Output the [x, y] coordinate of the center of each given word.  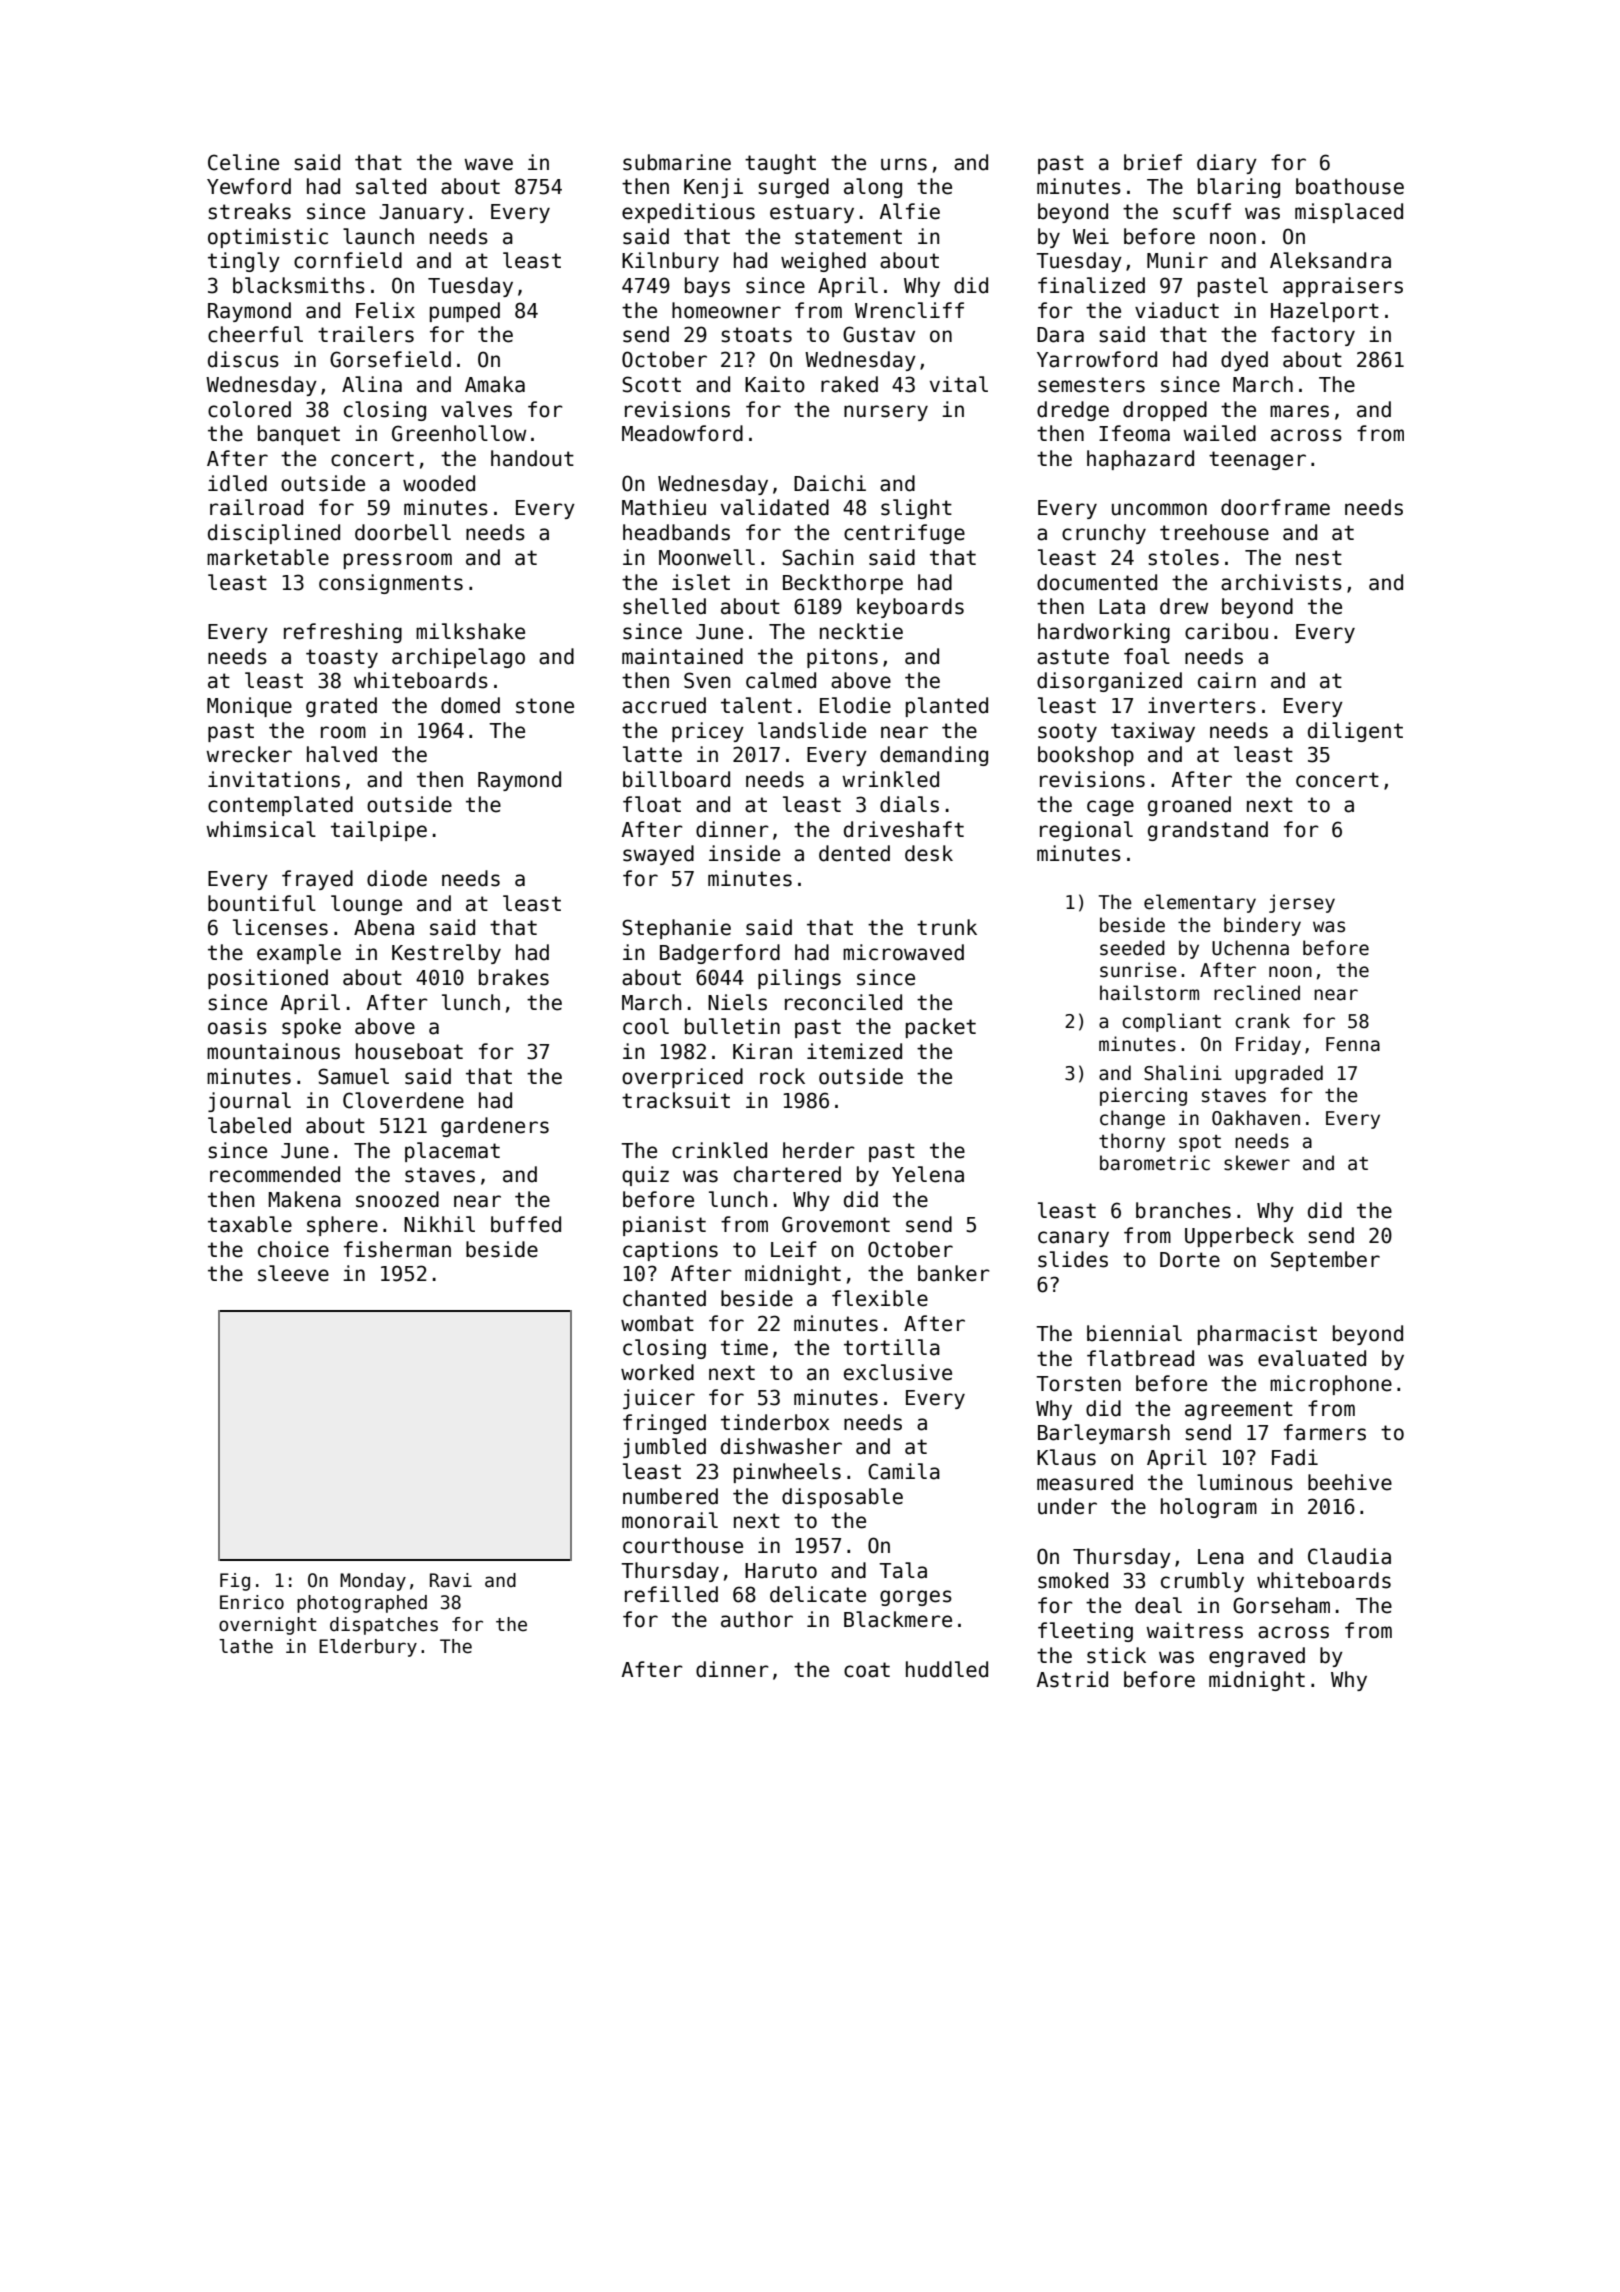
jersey [1302, 903]
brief [1153, 162]
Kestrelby [446, 954]
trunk [947, 927]
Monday [373, 1582]
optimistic [268, 238]
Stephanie [676, 929]
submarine [677, 162]
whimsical [261, 829]
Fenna [1353, 1044]
